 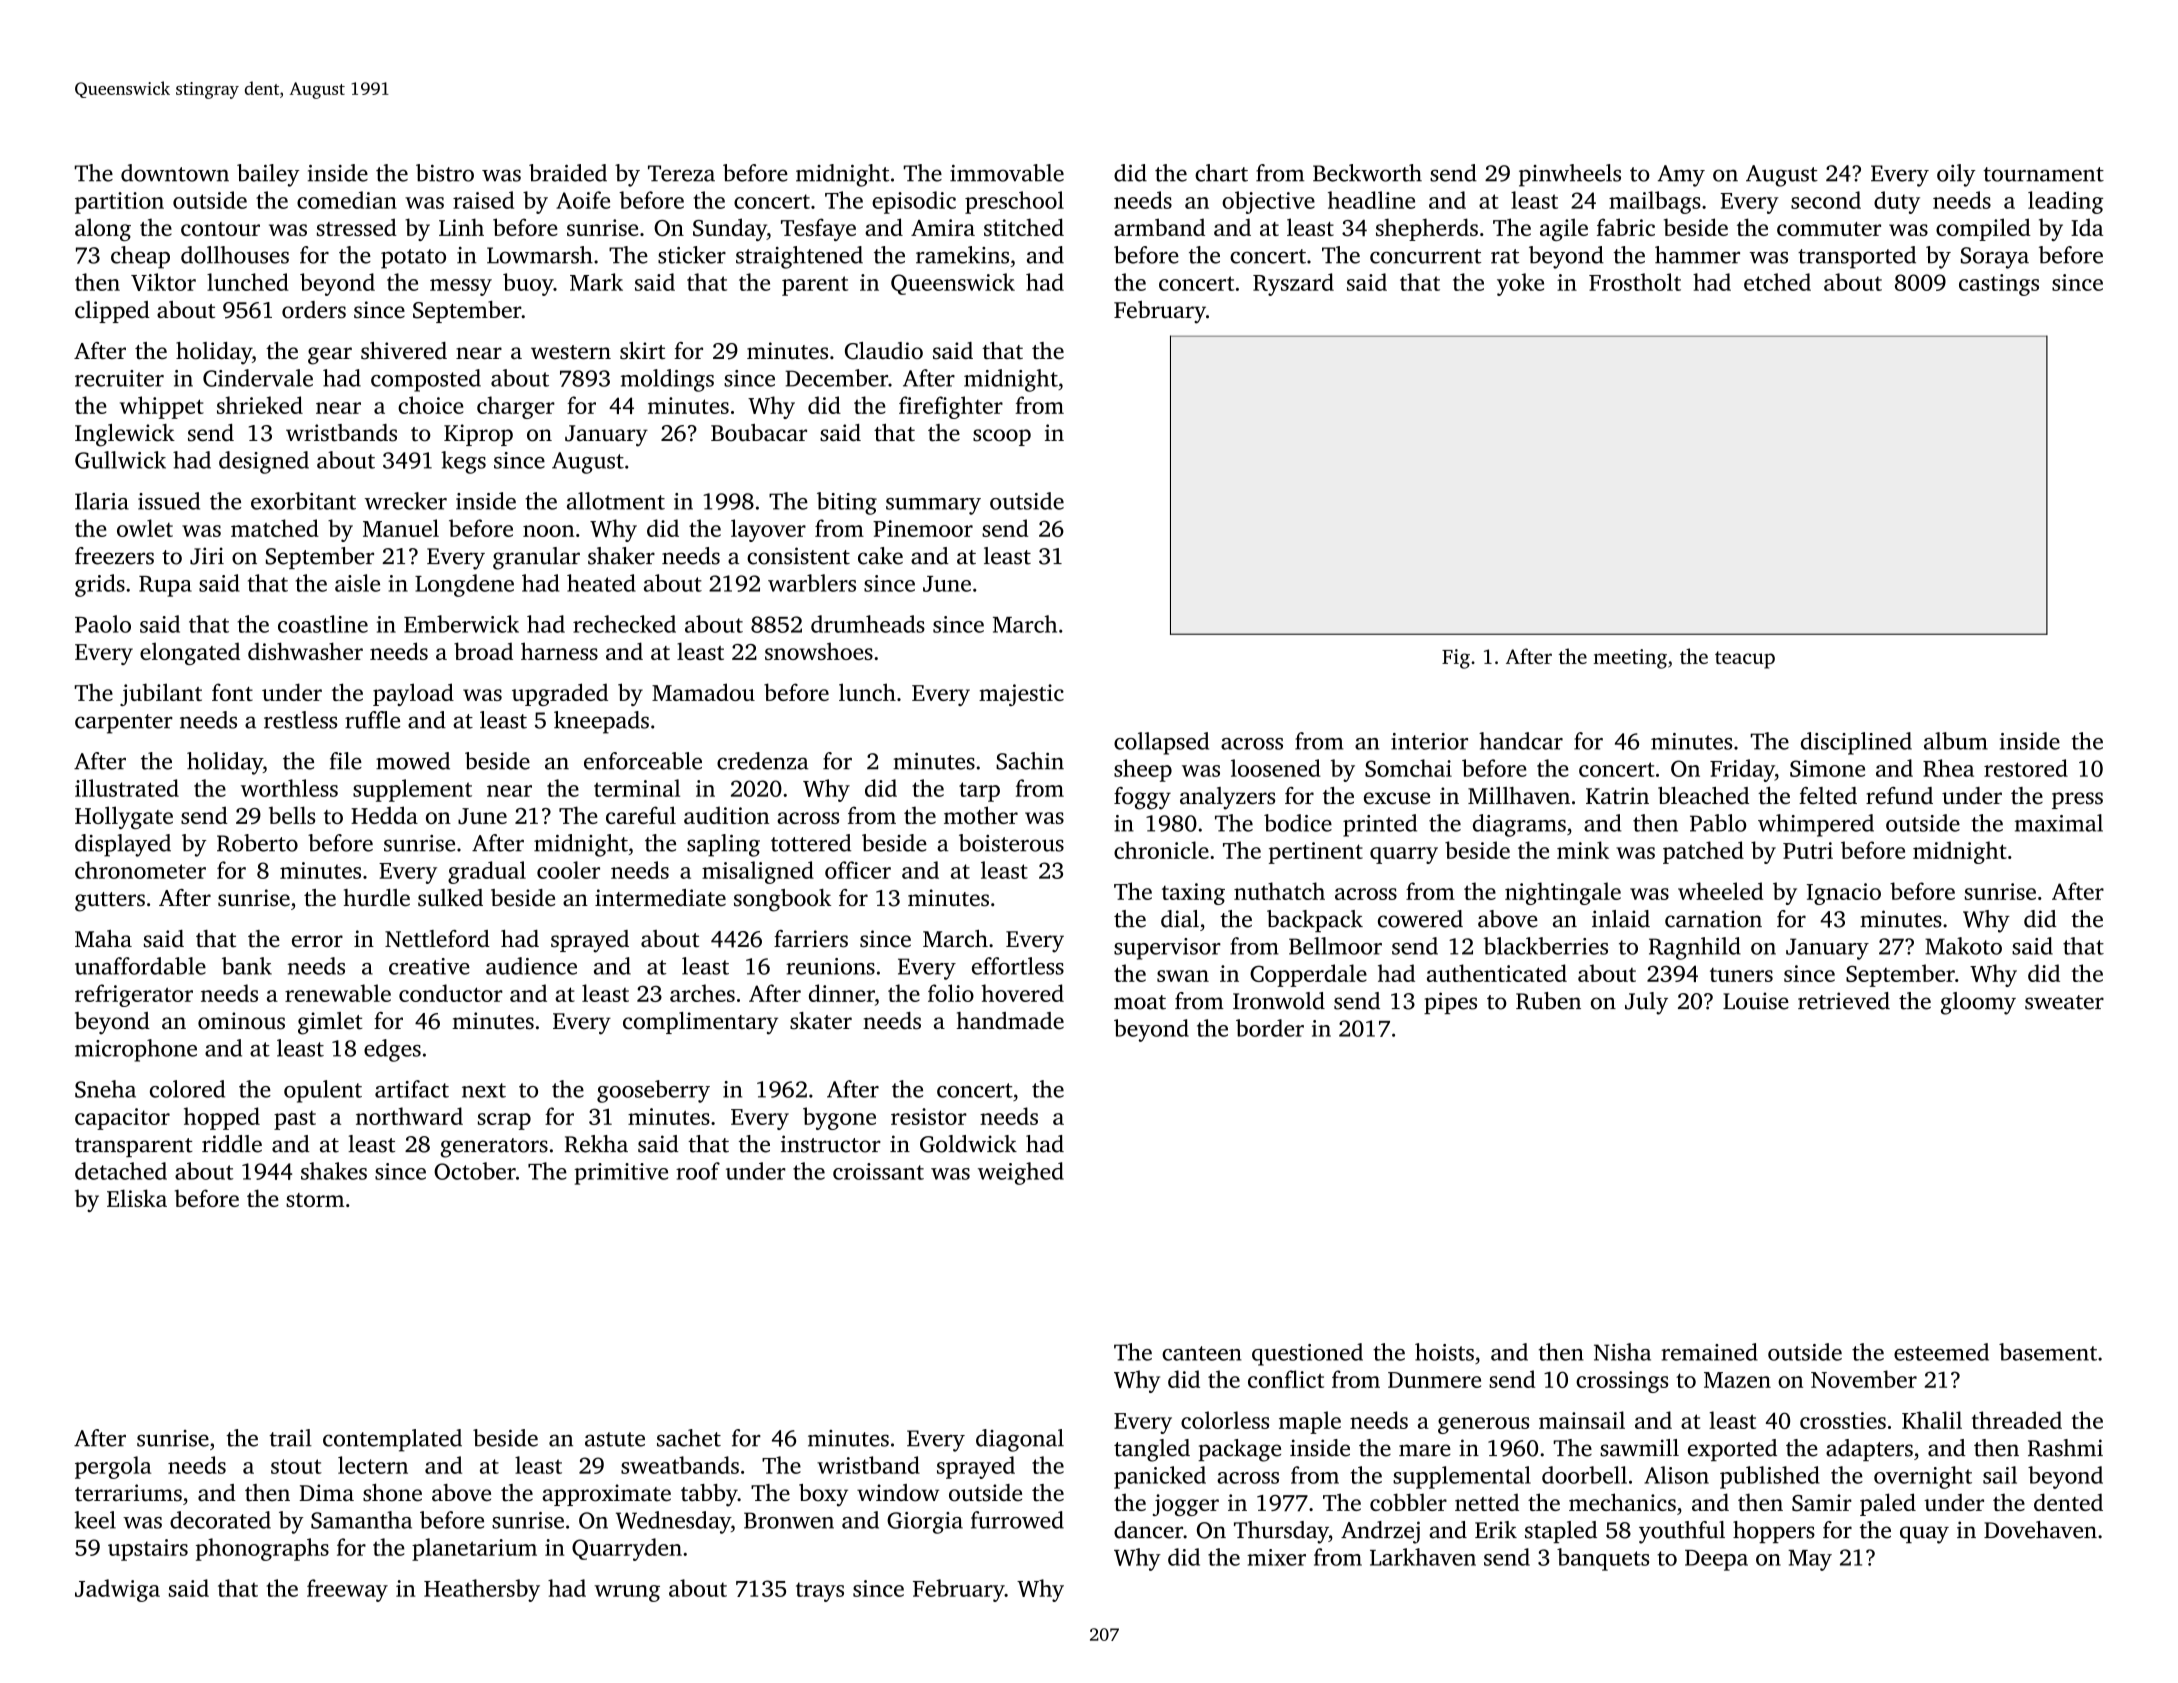 I want to click on Longdene, so click(x=464, y=585).
